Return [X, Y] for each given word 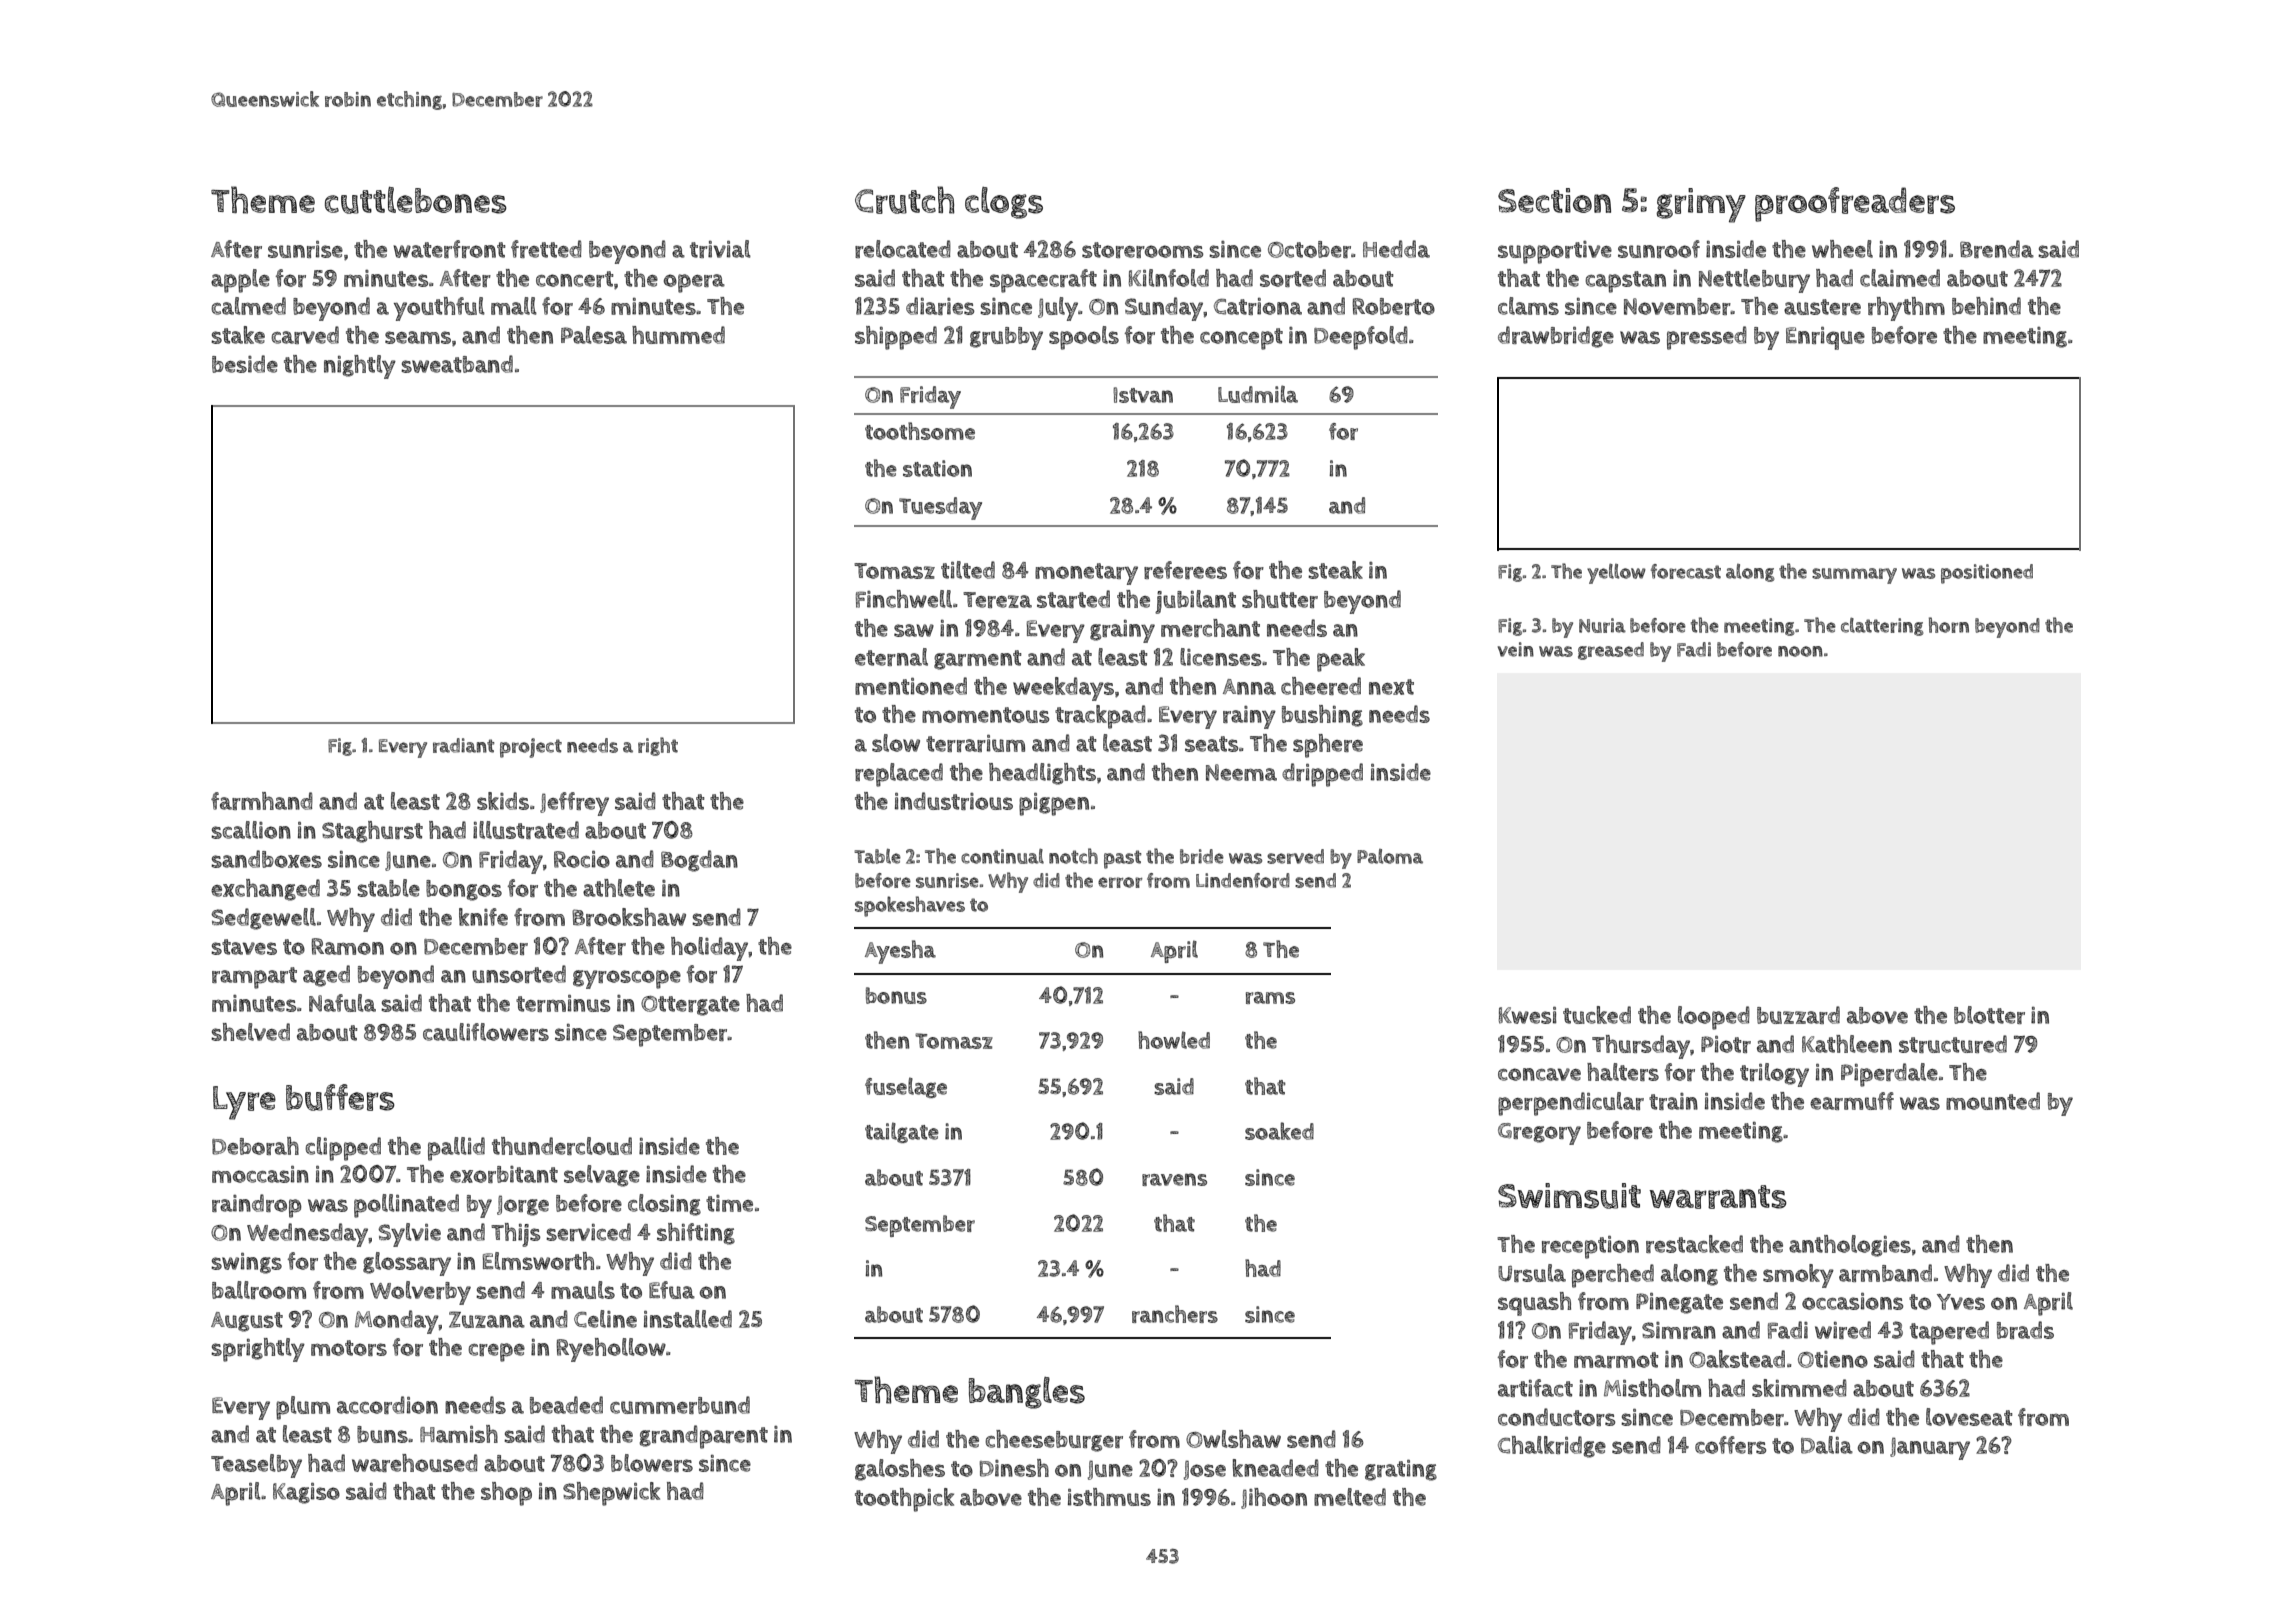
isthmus [1109, 1497]
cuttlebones [416, 200]
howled [1174, 1040]
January [1930, 1448]
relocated [903, 249]
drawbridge [1556, 337]
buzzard [1798, 1015]
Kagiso [306, 1493]
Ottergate [690, 1006]
